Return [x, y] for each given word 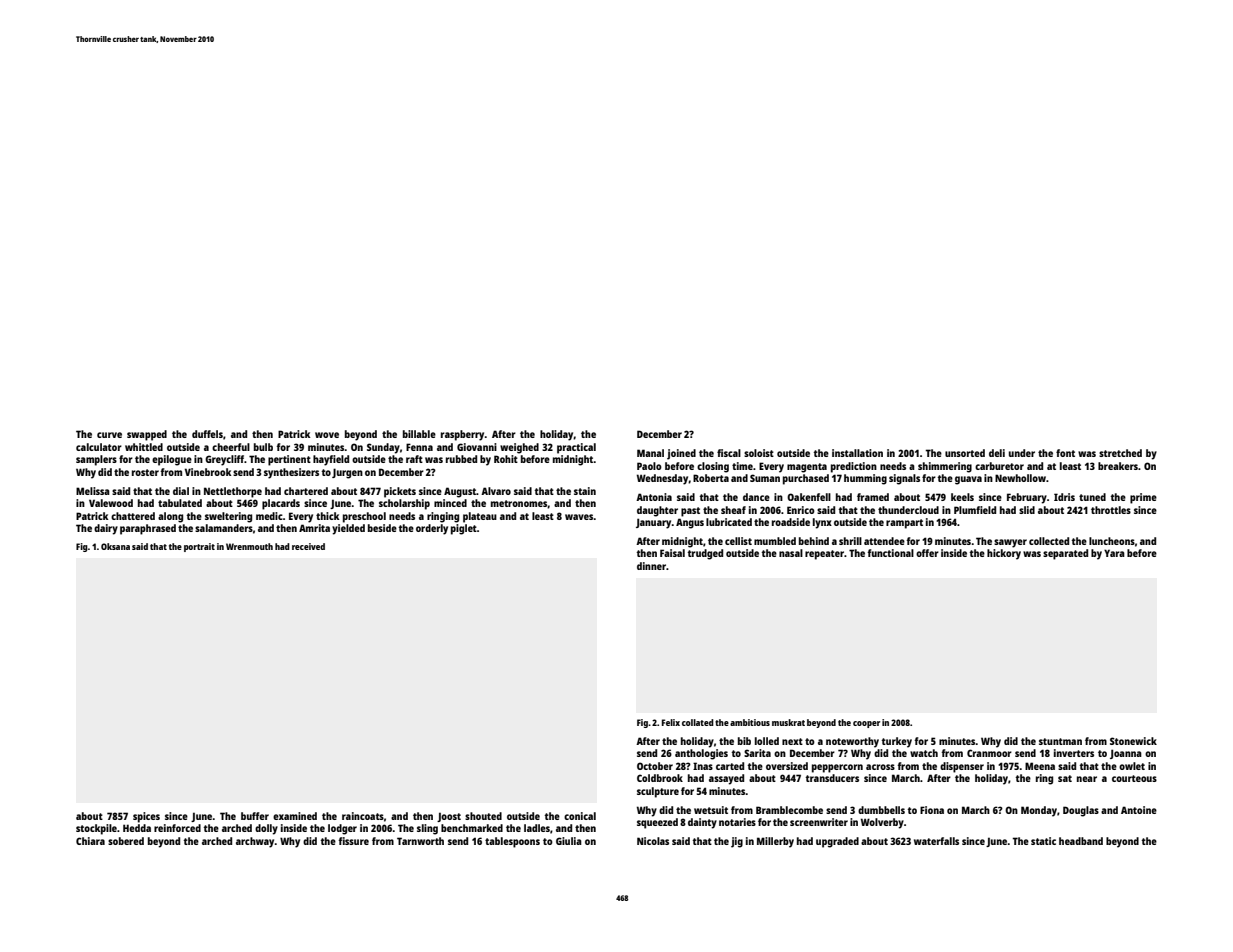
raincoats [363, 816]
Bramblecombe [789, 810]
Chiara [90, 841]
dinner [651, 566]
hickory [1004, 554]
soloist [759, 453]
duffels [207, 434]
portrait [199, 547]
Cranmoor [989, 753]
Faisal [672, 553]
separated [1065, 554]
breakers [1118, 466]
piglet [464, 529]
